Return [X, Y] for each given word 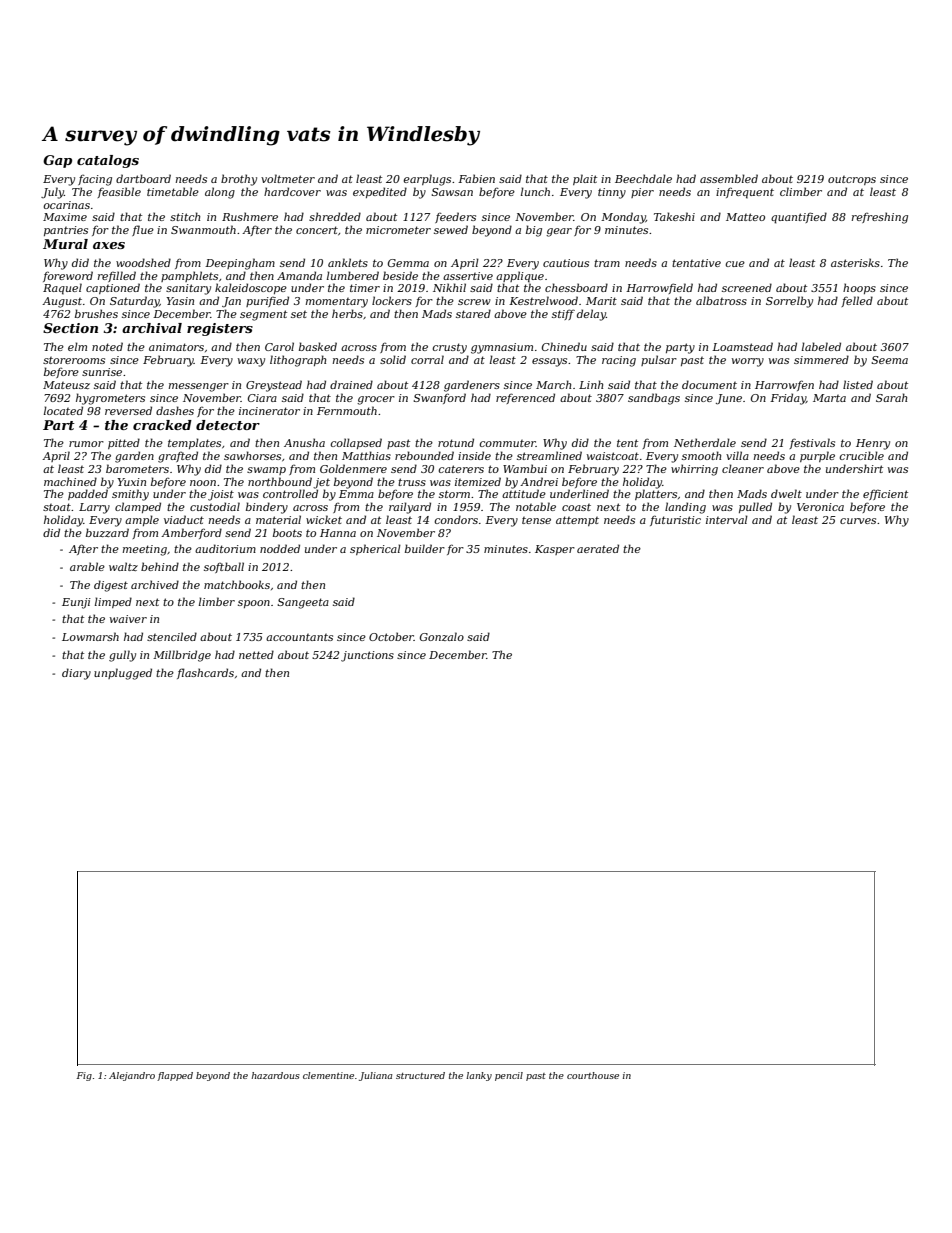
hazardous [276, 1075]
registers [220, 329]
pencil [509, 1076]
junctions [367, 656]
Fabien [476, 178]
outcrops [852, 180]
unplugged [123, 674]
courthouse [593, 1075]
